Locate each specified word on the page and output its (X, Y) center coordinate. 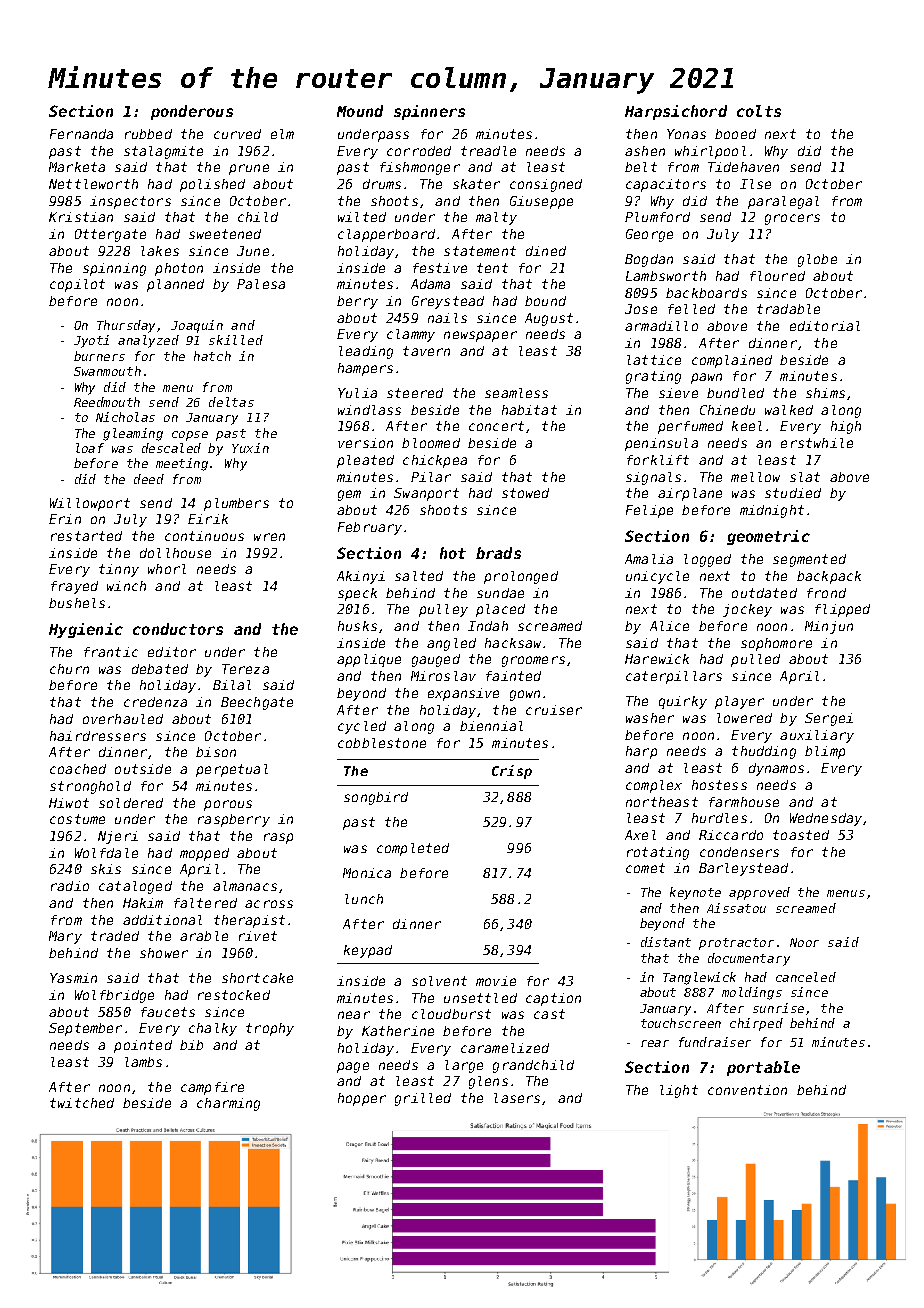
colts (759, 111)
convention (747, 1090)
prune (249, 169)
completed (413, 849)
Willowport (90, 504)
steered (415, 393)
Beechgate (257, 703)
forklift (658, 460)
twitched (82, 1103)
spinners (429, 112)
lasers (517, 1098)
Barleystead (743, 869)
